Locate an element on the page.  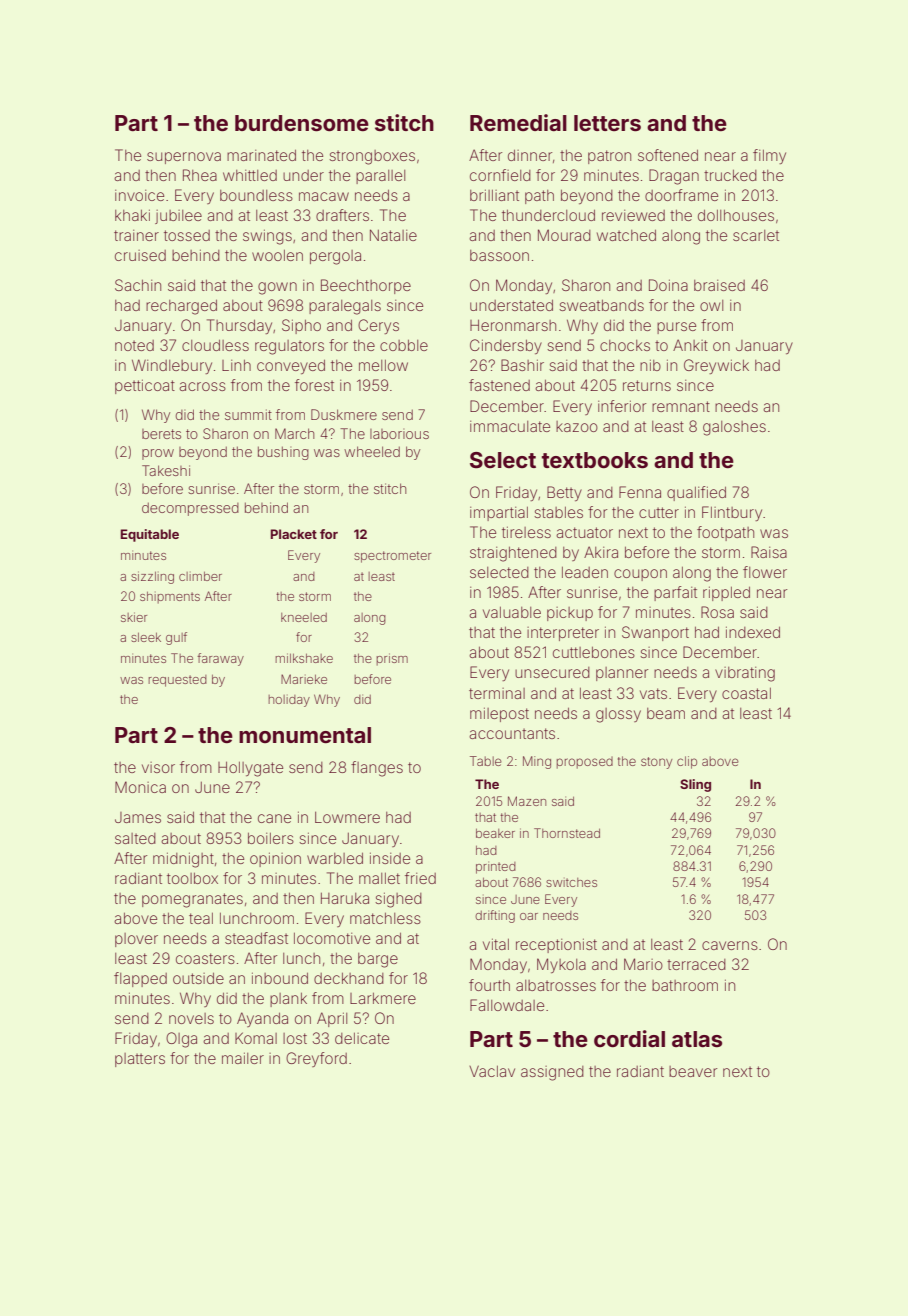
marinated is located at coordinates (261, 155).
